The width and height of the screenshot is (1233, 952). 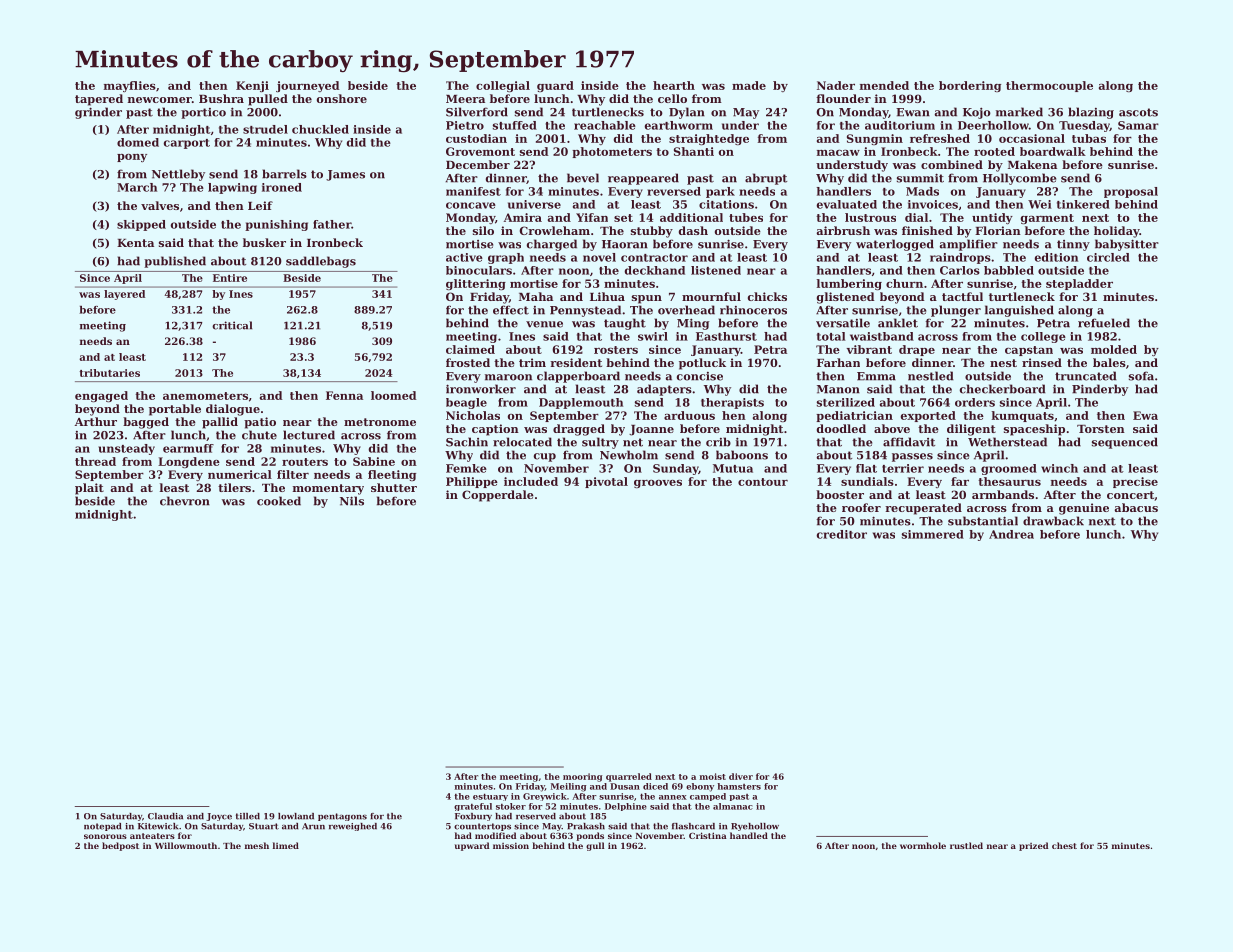 I want to click on sterilized, so click(x=846, y=402).
